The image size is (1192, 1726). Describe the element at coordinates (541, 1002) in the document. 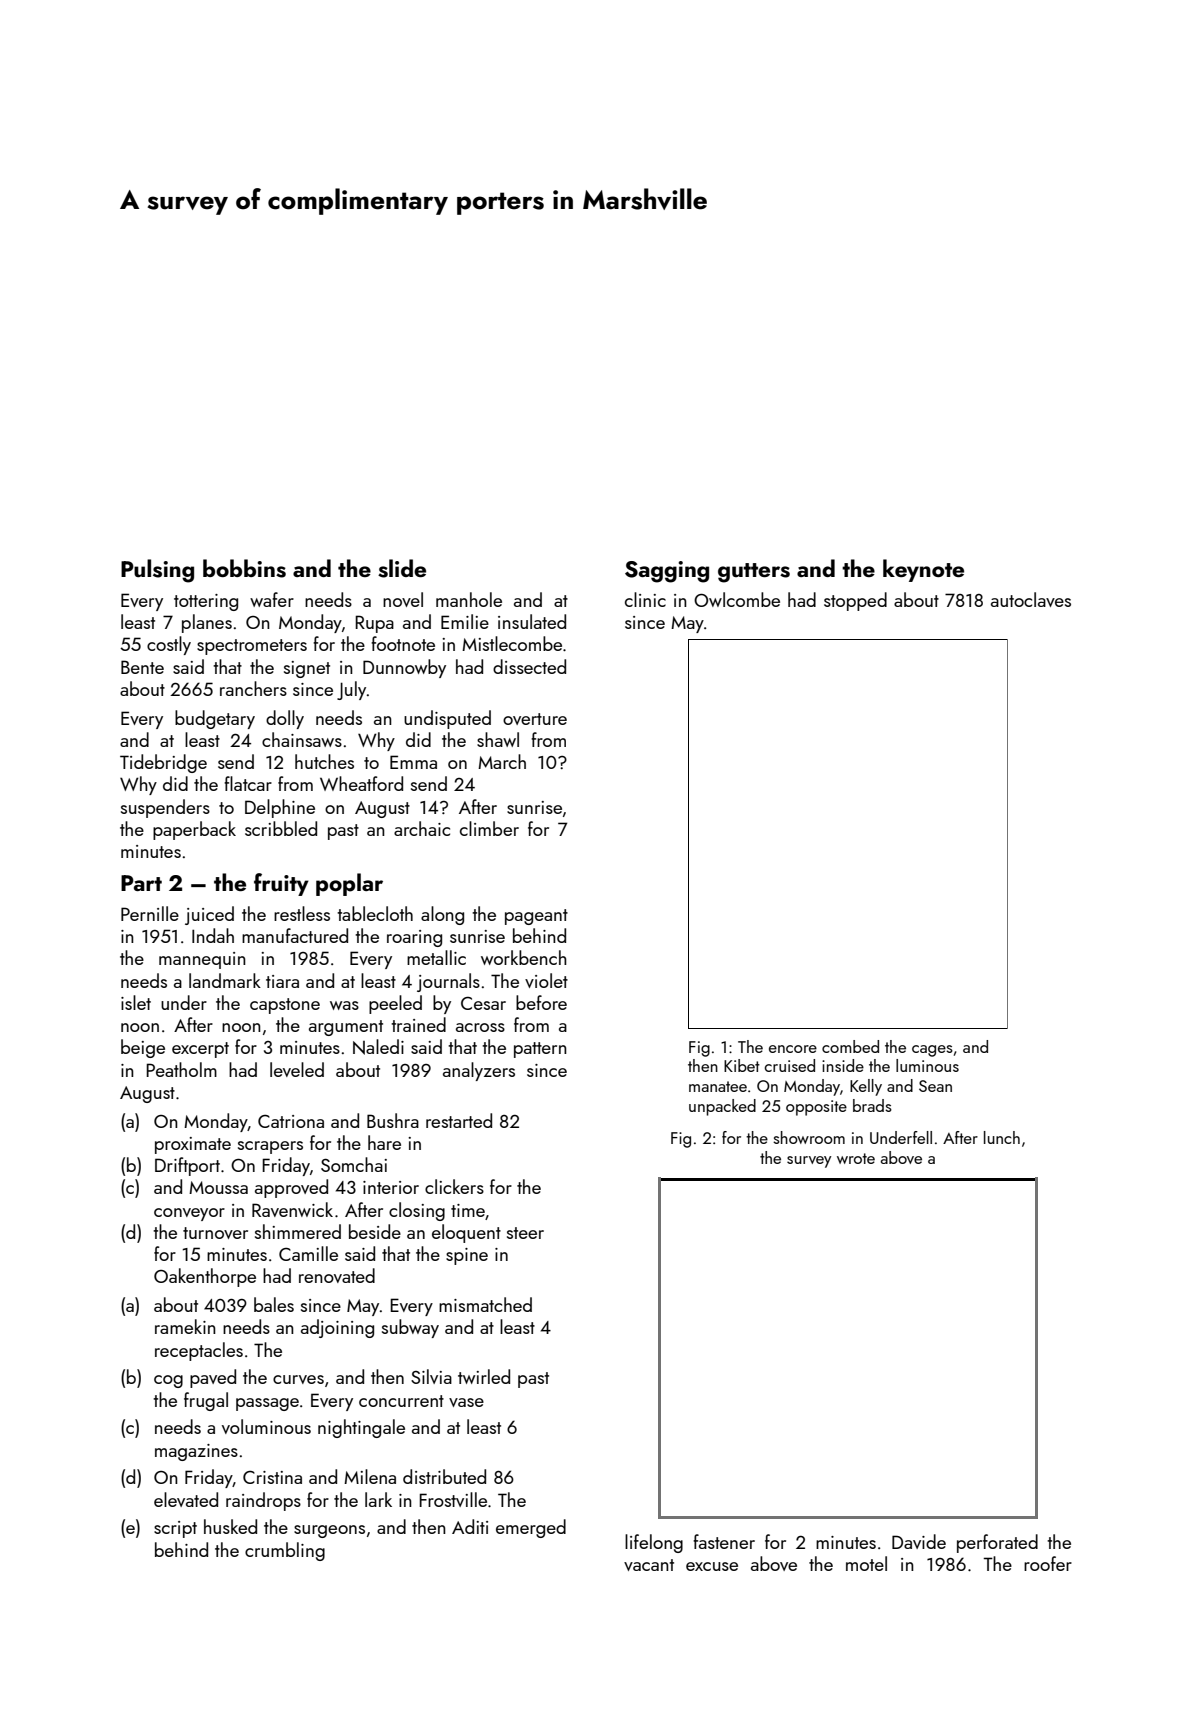

I see `before` at that location.
